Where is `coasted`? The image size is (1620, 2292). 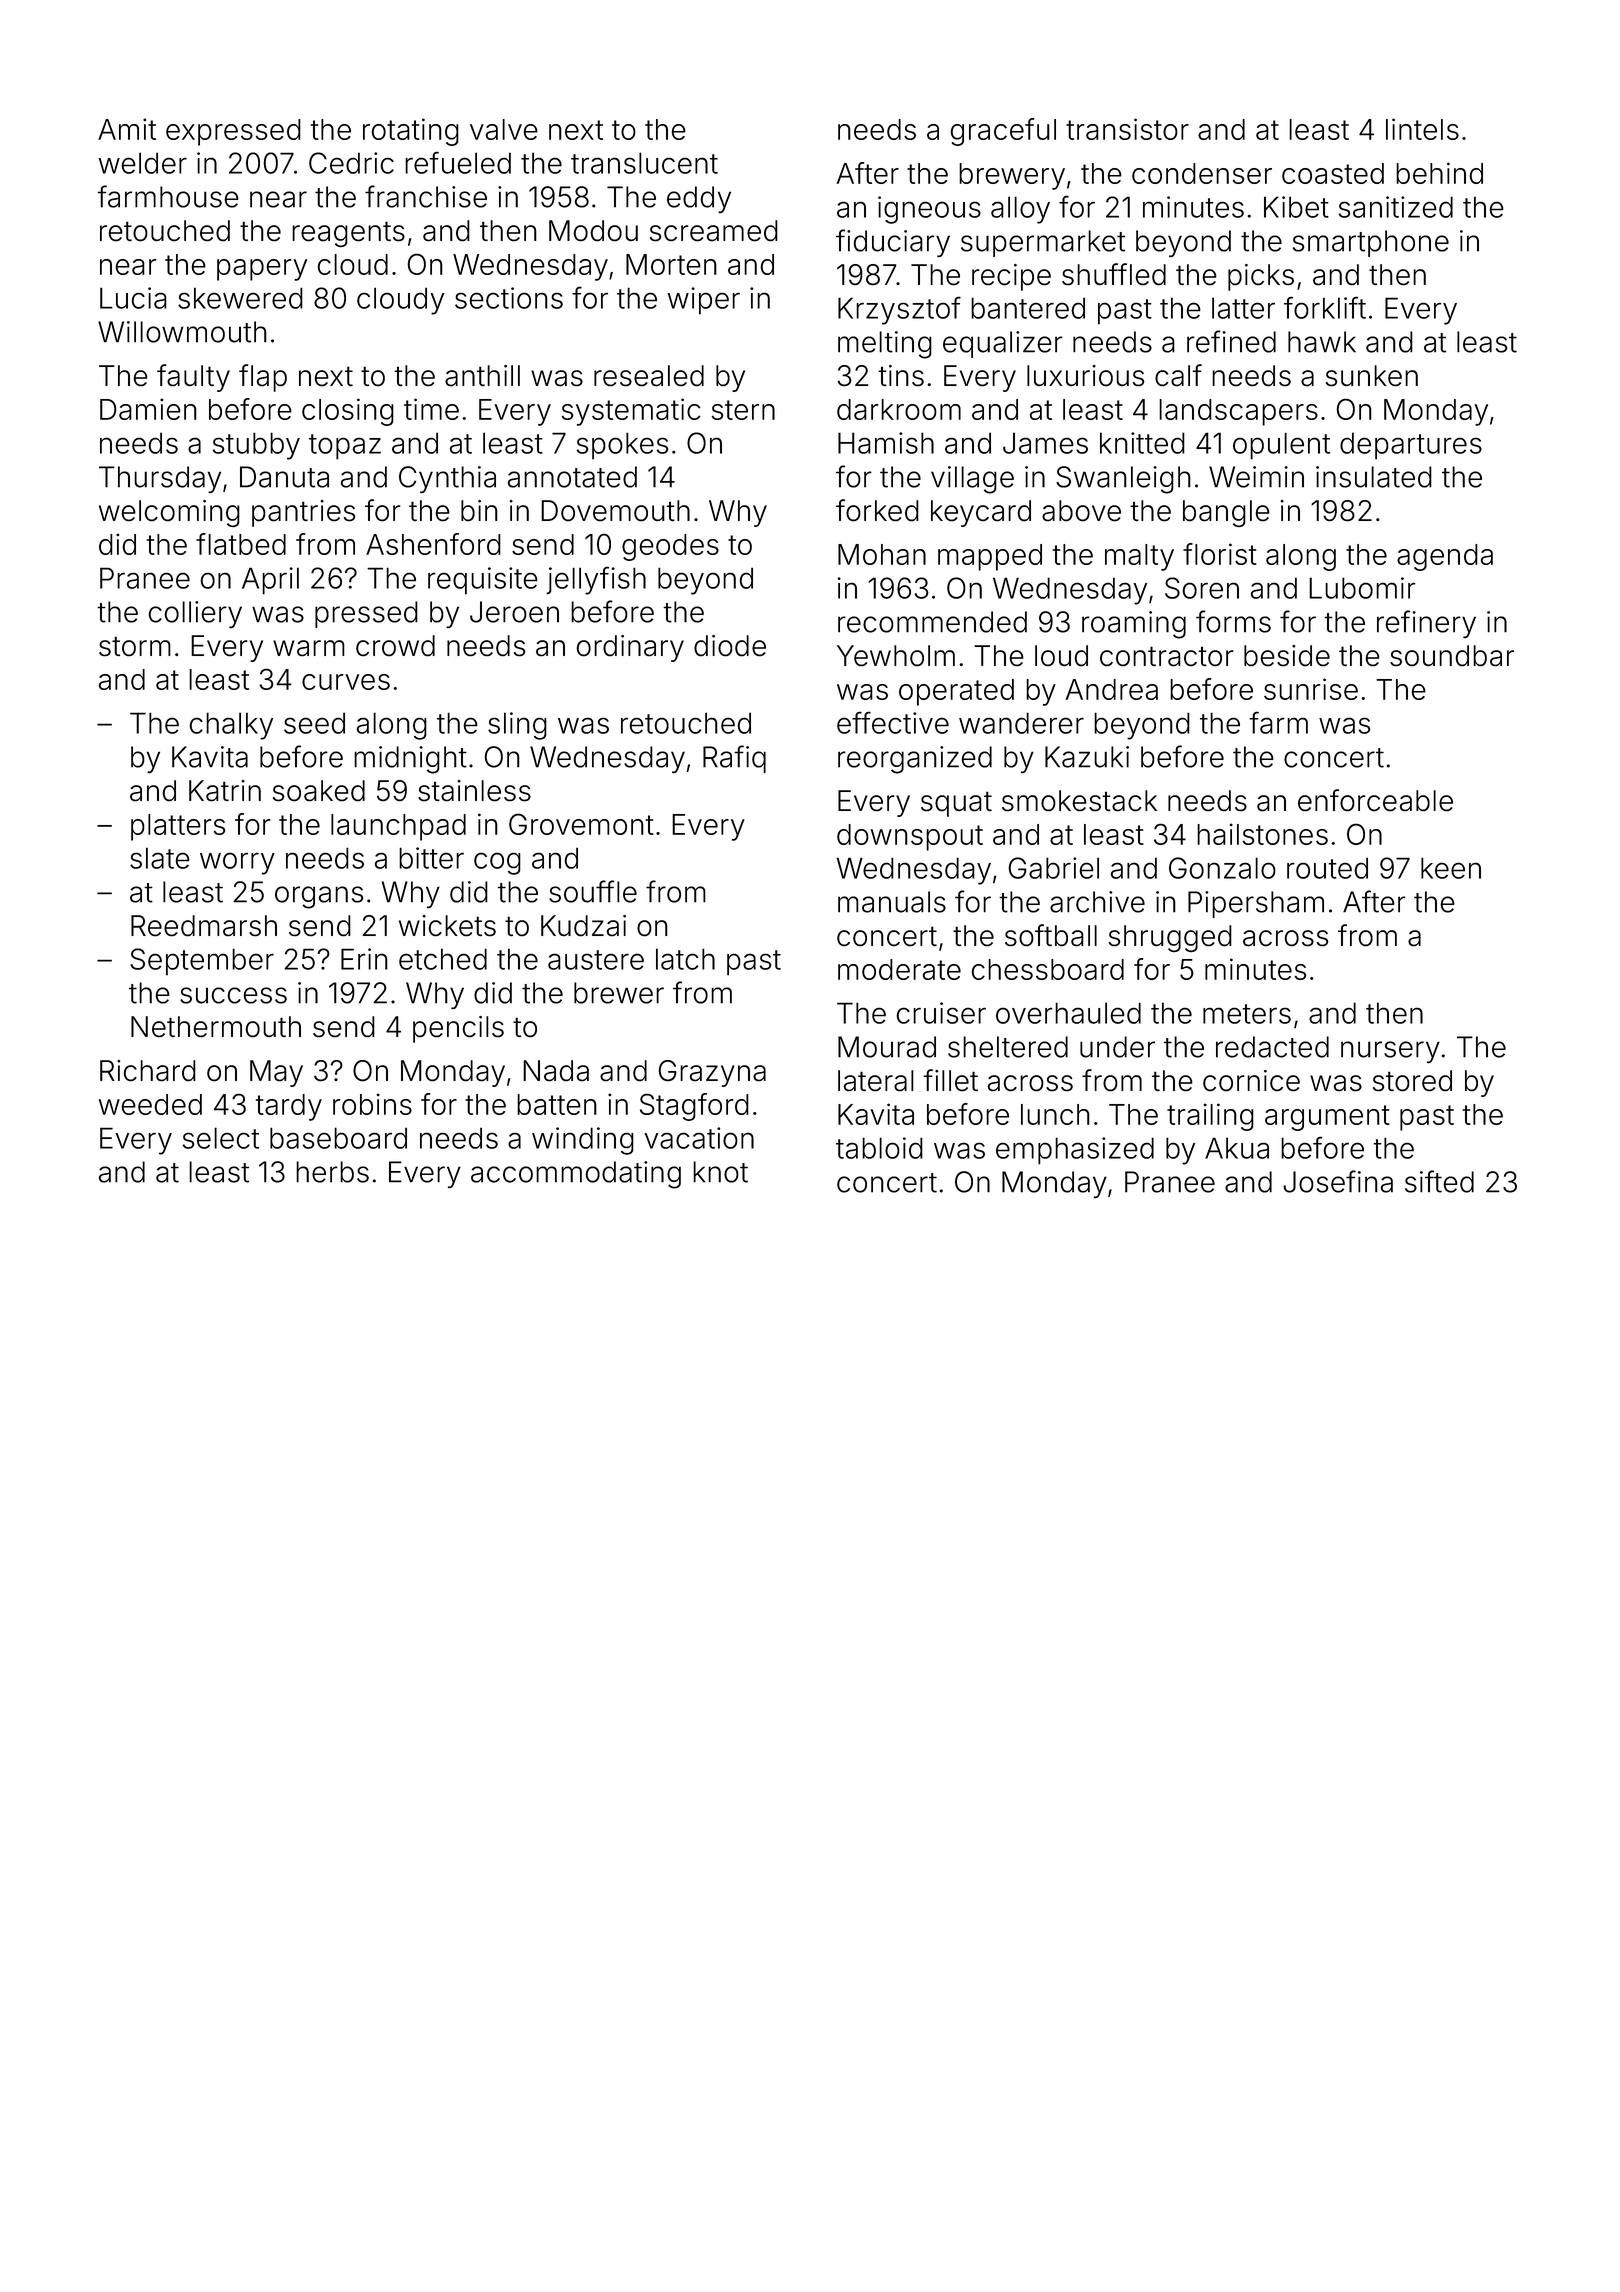 coasted is located at coordinates (1333, 173).
